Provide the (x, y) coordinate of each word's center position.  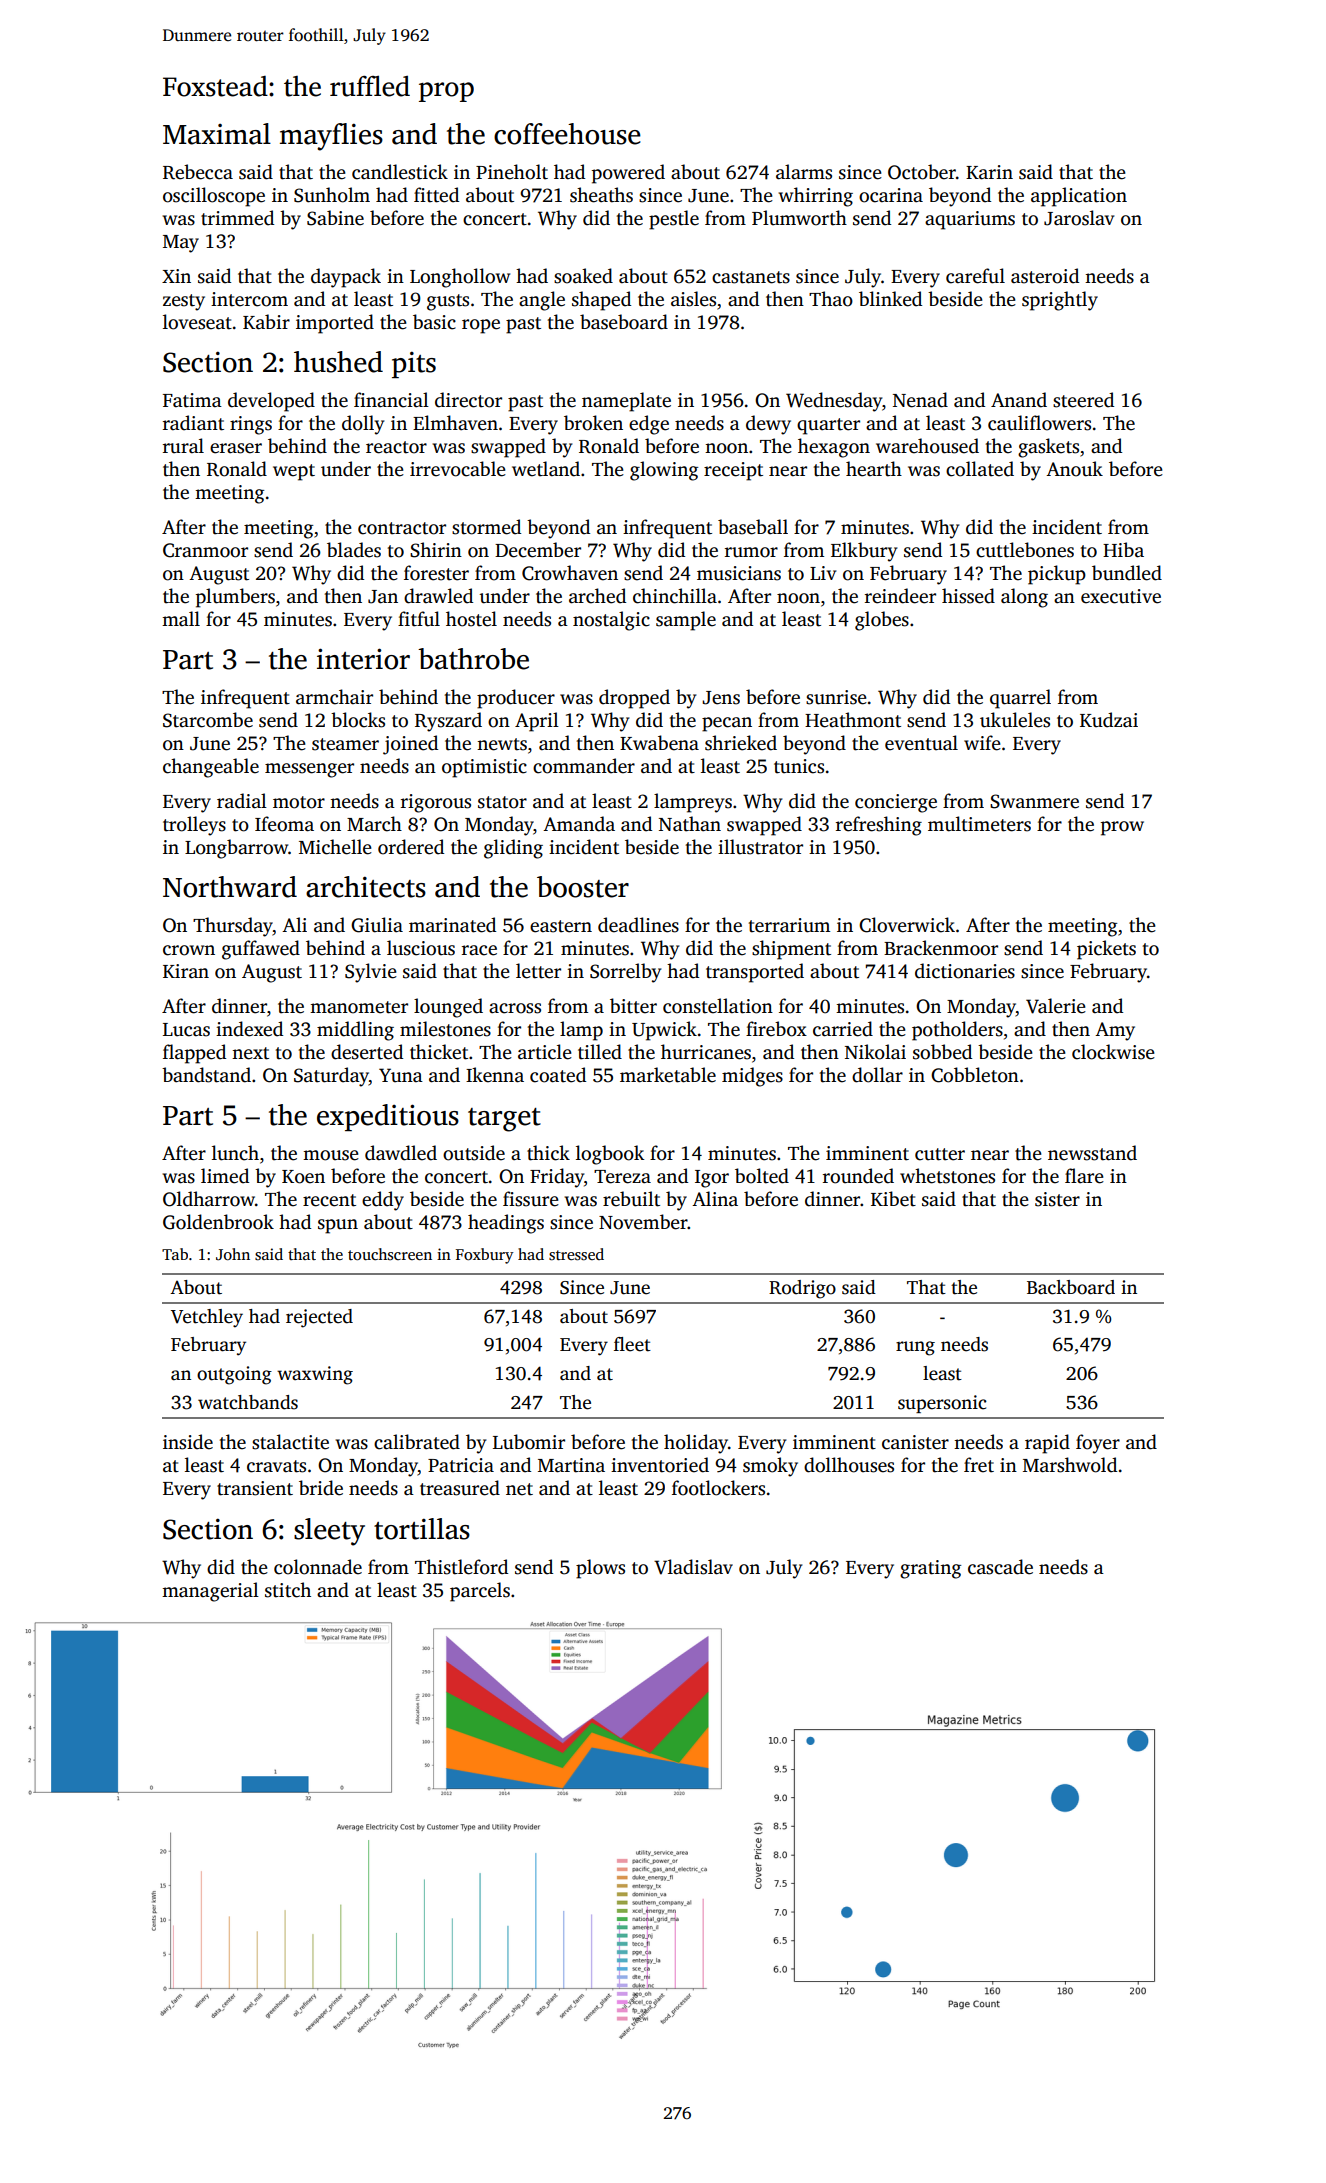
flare (1084, 1176)
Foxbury (485, 1256)
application (1079, 197)
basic (434, 322)
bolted (762, 1176)
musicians (739, 573)
